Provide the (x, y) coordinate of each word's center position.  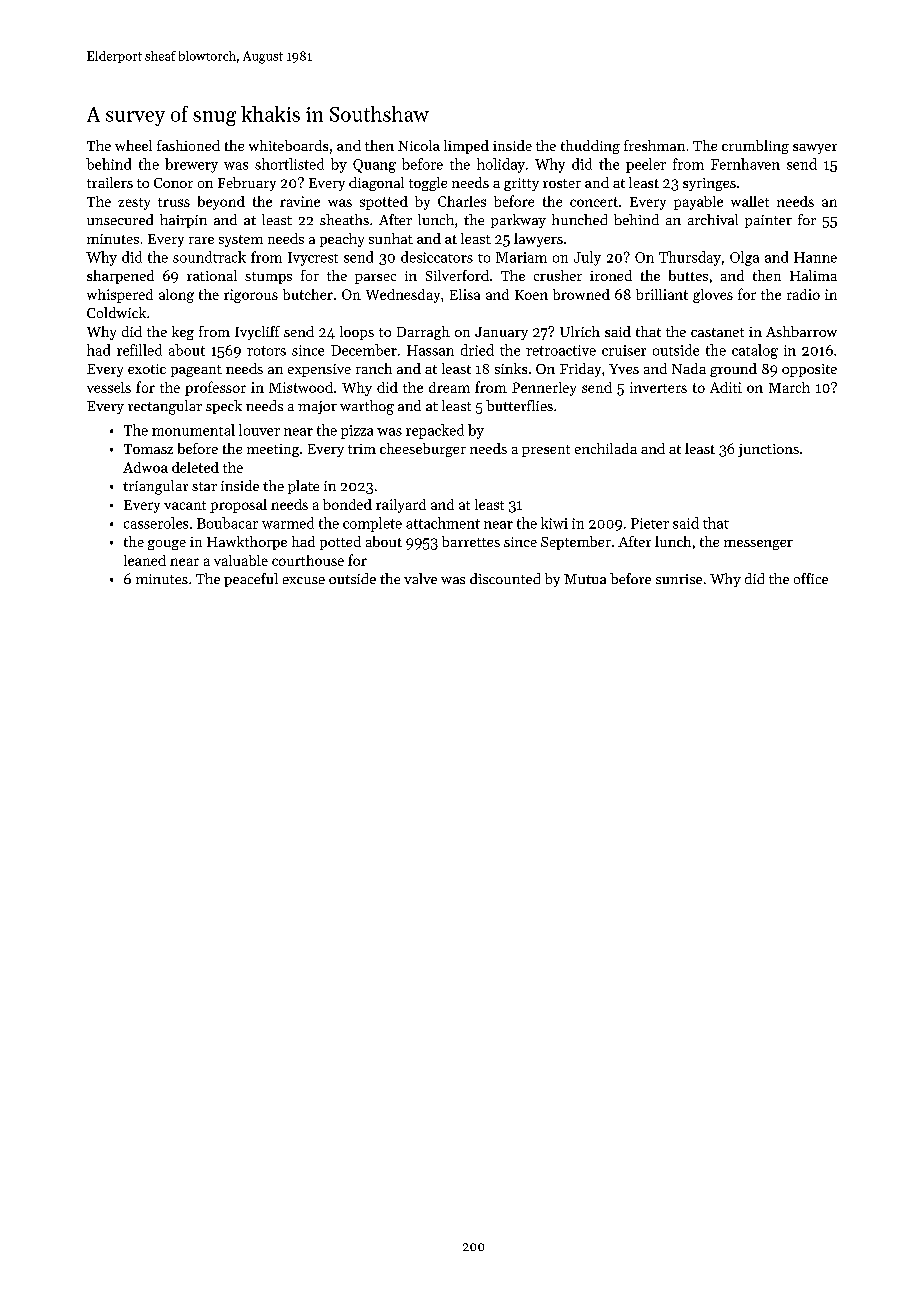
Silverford (457, 275)
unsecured (120, 219)
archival (713, 219)
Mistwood (301, 387)
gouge (167, 545)
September (576, 543)
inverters (658, 387)
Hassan (430, 350)
